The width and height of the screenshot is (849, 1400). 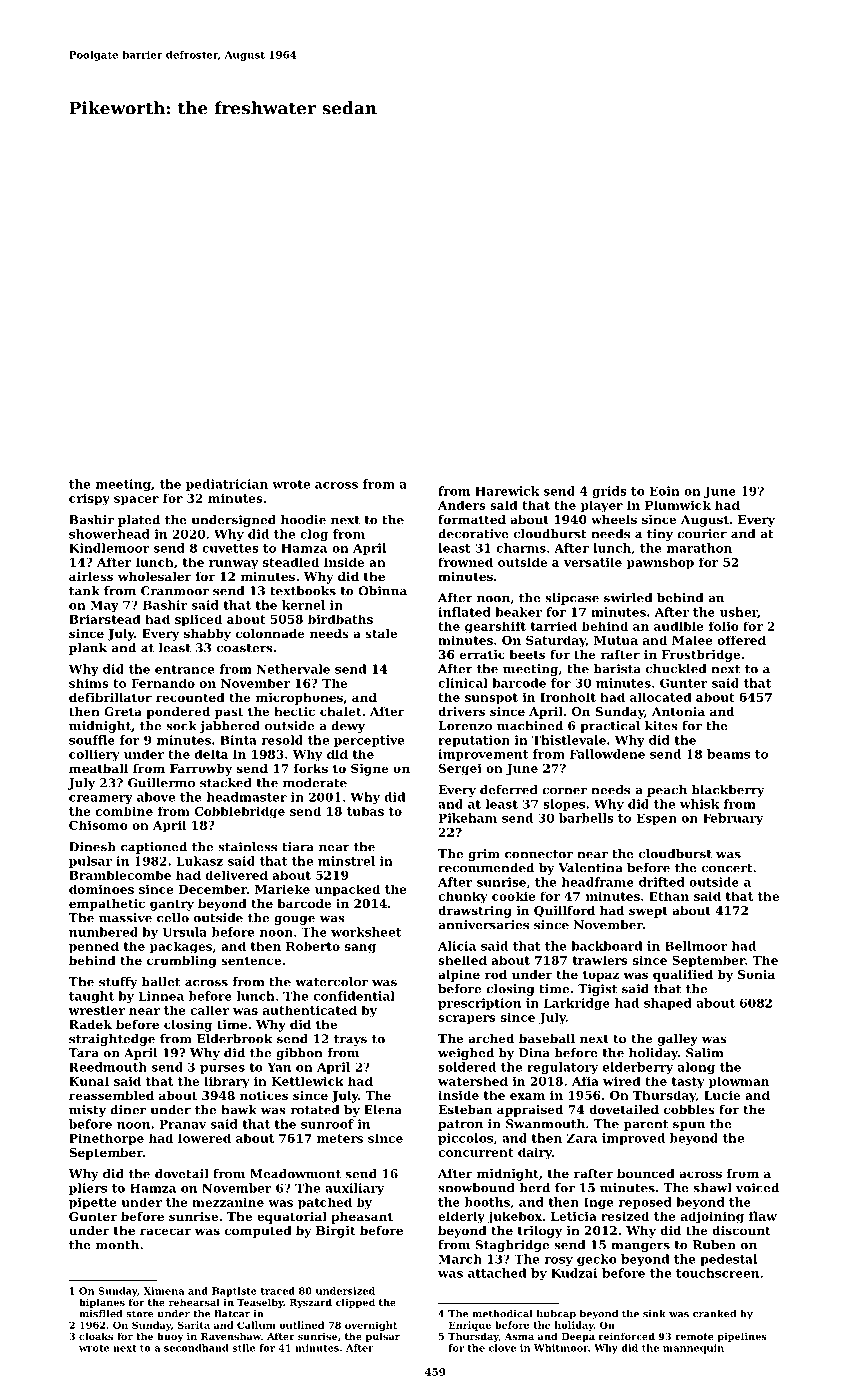 I want to click on alpine, so click(x=459, y=976).
